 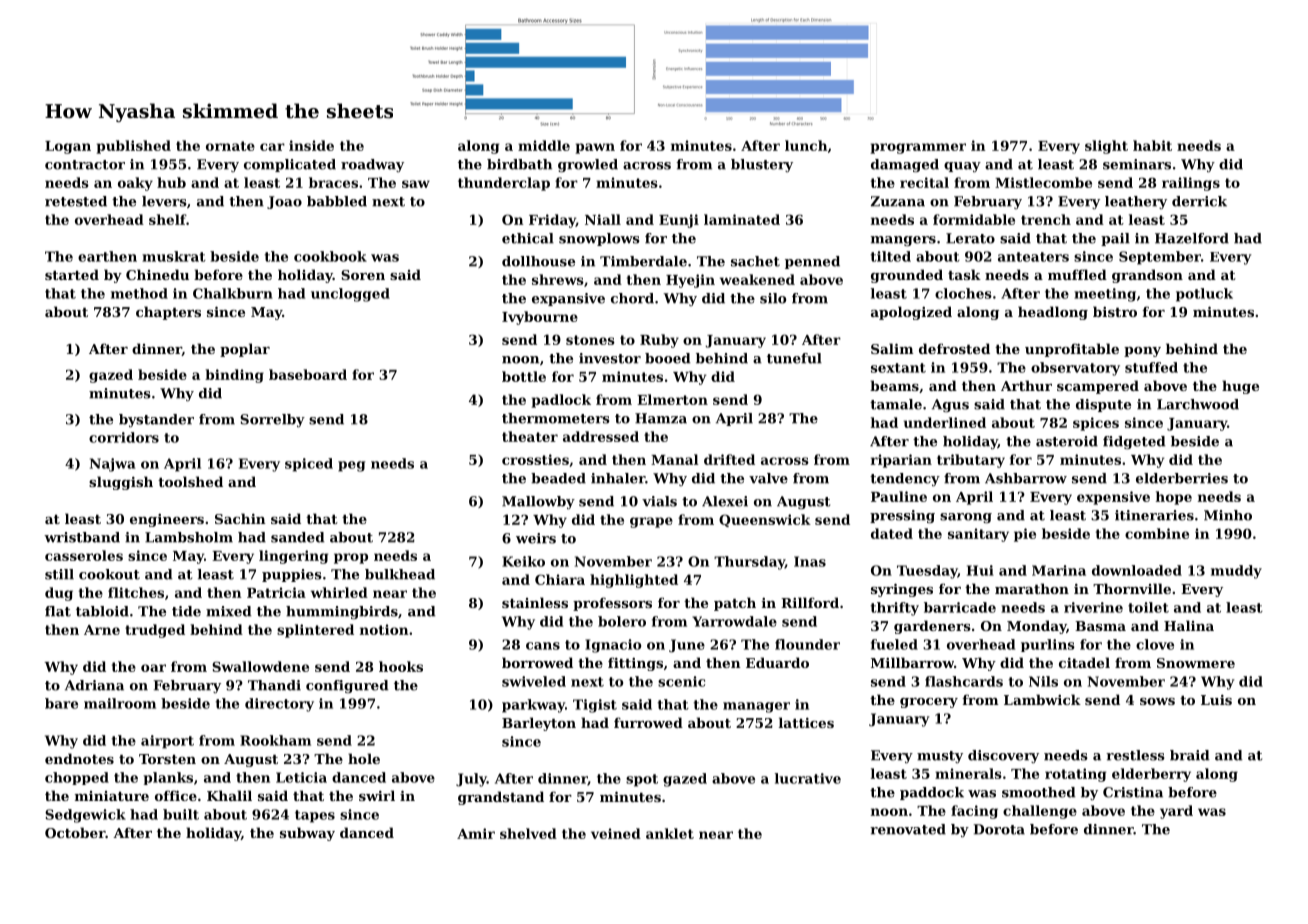 What do you see at coordinates (679, 221) in the screenshot?
I see `Eunji` at bounding box center [679, 221].
